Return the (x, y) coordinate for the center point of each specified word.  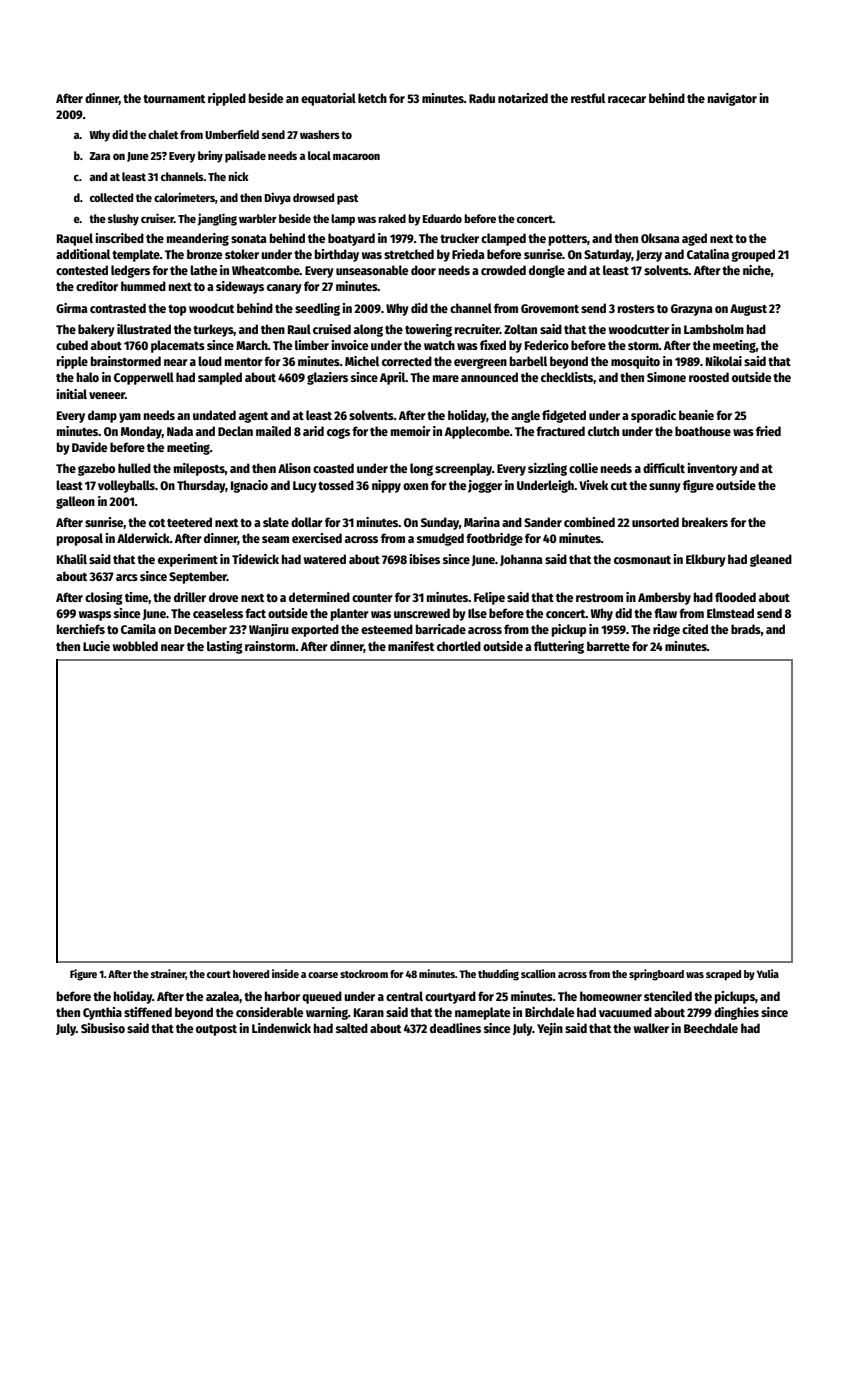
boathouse (703, 431)
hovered (251, 974)
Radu (482, 98)
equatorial (328, 99)
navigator (732, 99)
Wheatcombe (266, 270)
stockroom (364, 974)
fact (255, 613)
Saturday (607, 255)
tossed (336, 485)
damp (102, 416)
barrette (608, 646)
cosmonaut (642, 560)
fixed (493, 345)
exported (315, 630)
